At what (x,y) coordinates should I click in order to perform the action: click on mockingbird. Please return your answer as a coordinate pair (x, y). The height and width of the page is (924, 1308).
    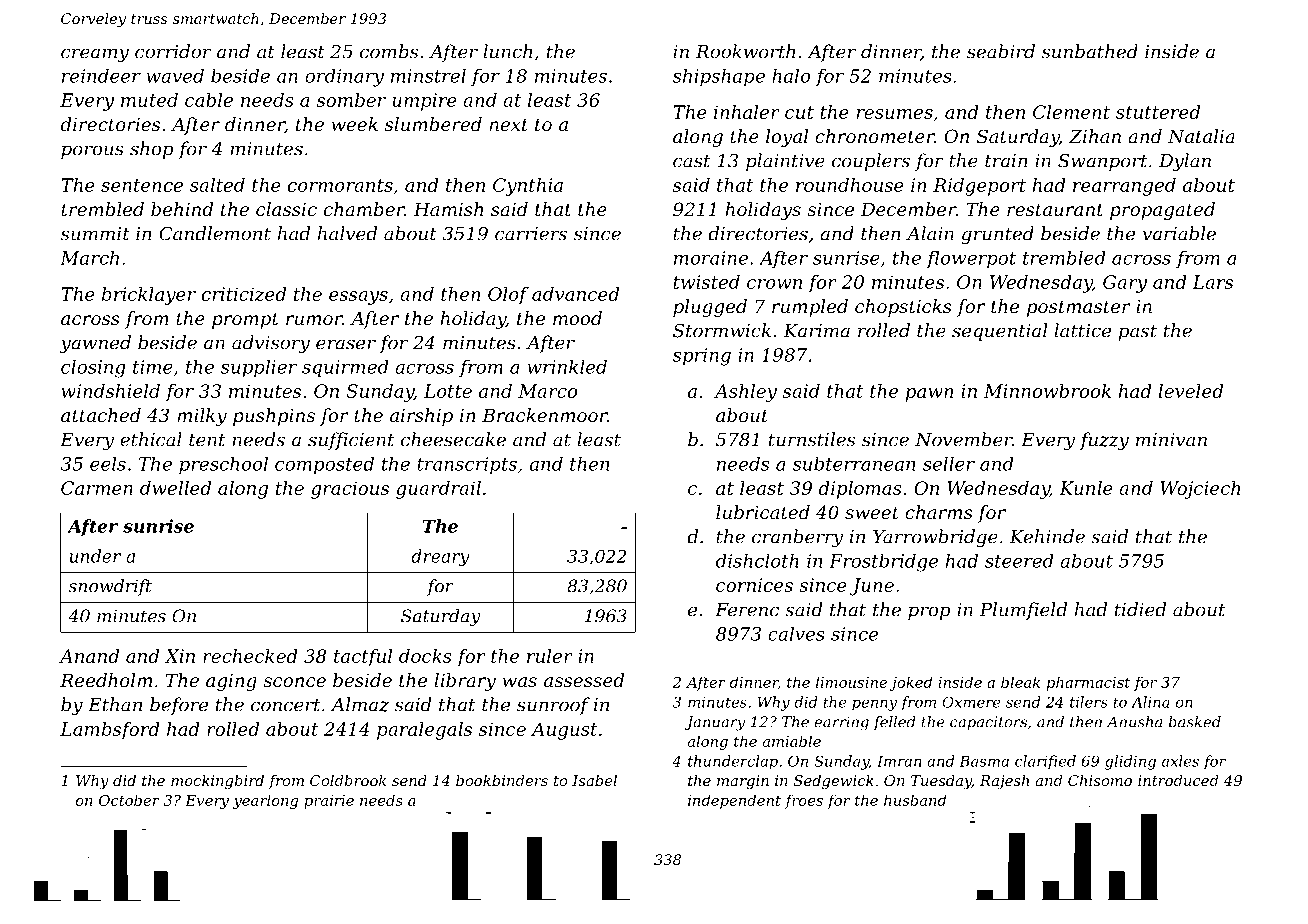
    Looking at the image, I should click on (217, 782).
